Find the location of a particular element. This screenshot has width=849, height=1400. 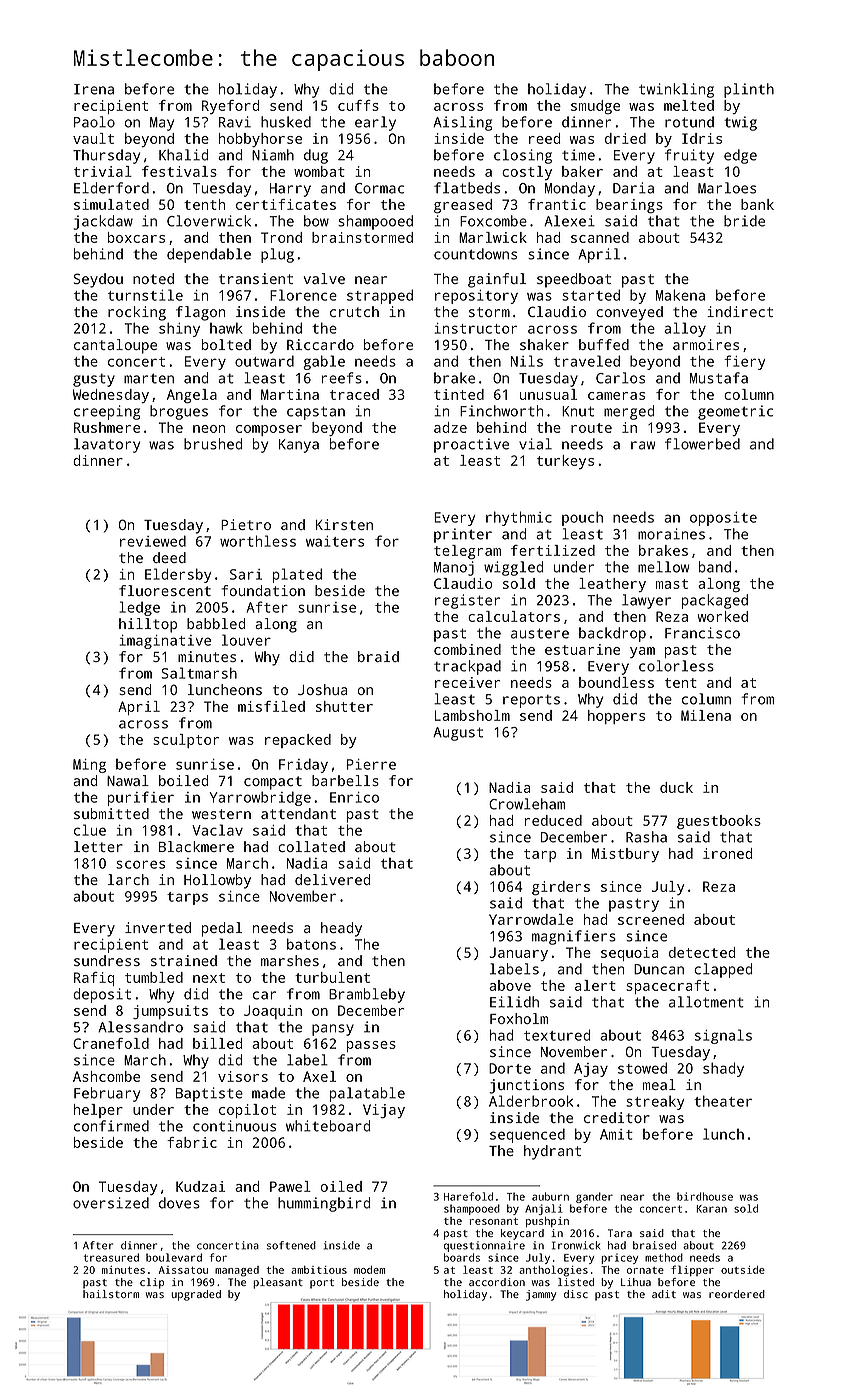

Marloes is located at coordinates (727, 188).
